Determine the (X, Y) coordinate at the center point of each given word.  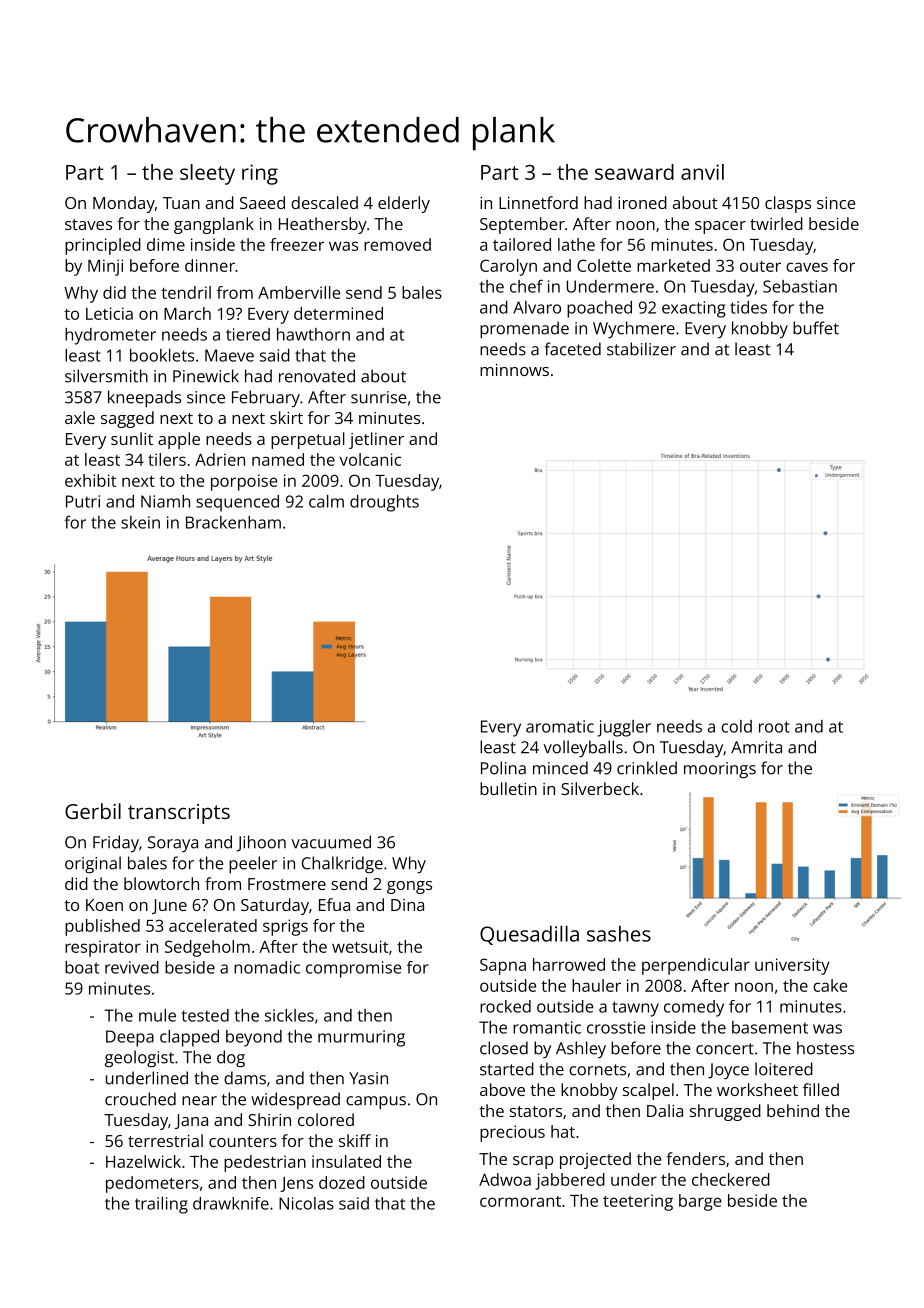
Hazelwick (143, 1161)
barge (700, 1202)
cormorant (520, 1201)
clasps (788, 204)
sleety (207, 174)
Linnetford (538, 202)
